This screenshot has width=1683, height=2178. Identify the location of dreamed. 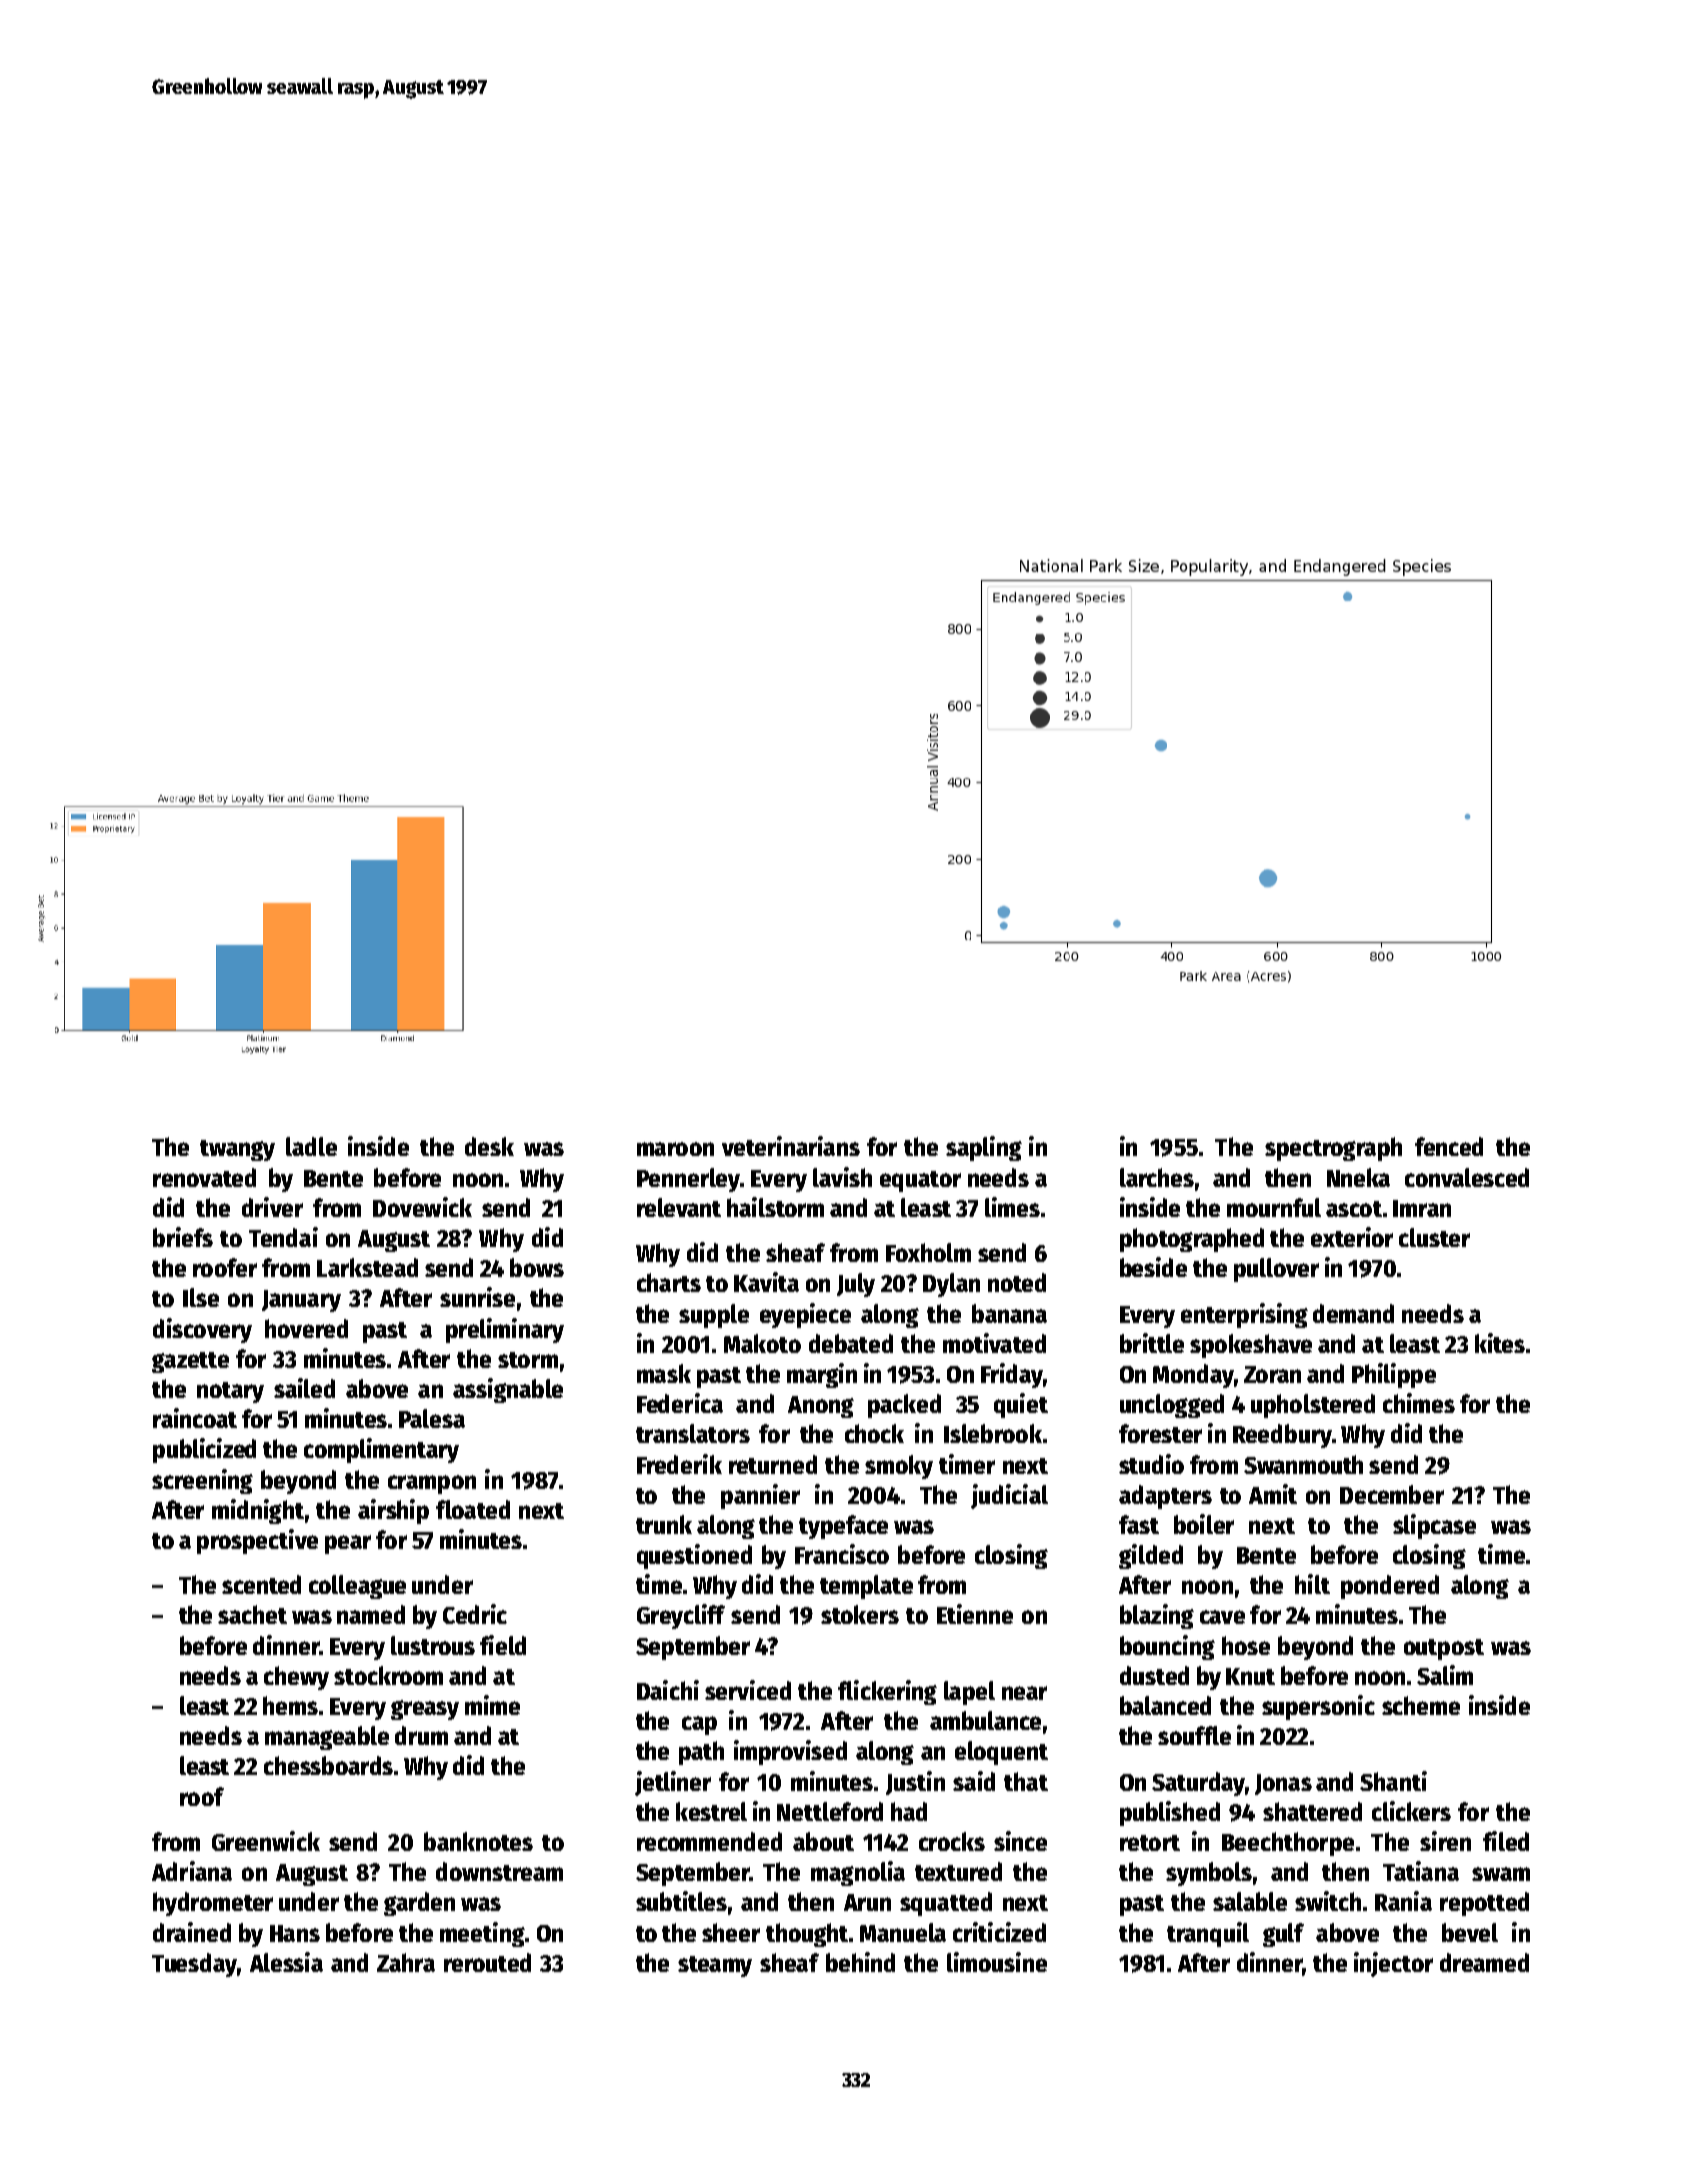
(1484, 1962).
